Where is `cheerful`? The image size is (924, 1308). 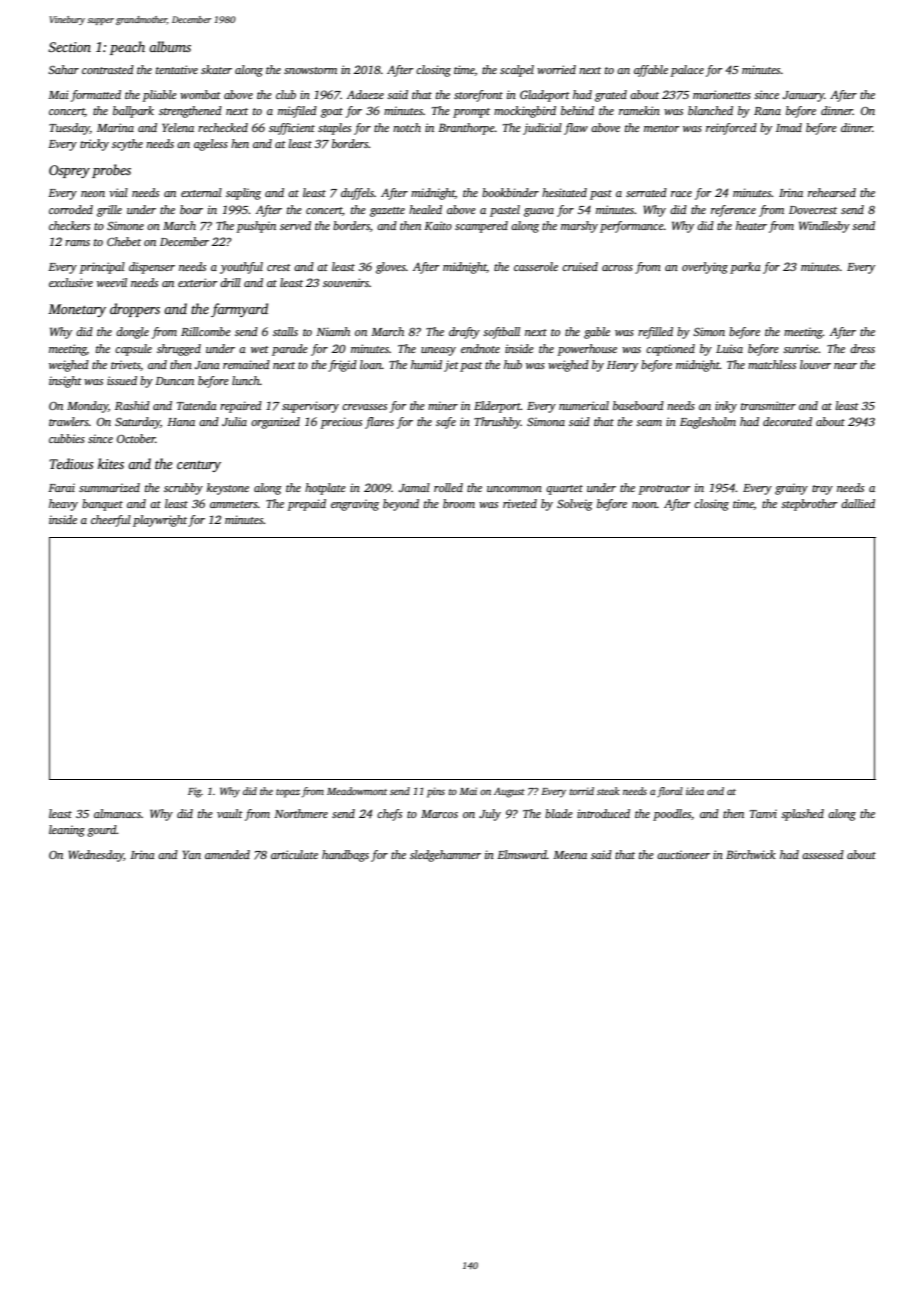
cheerful is located at coordinates (111, 521).
